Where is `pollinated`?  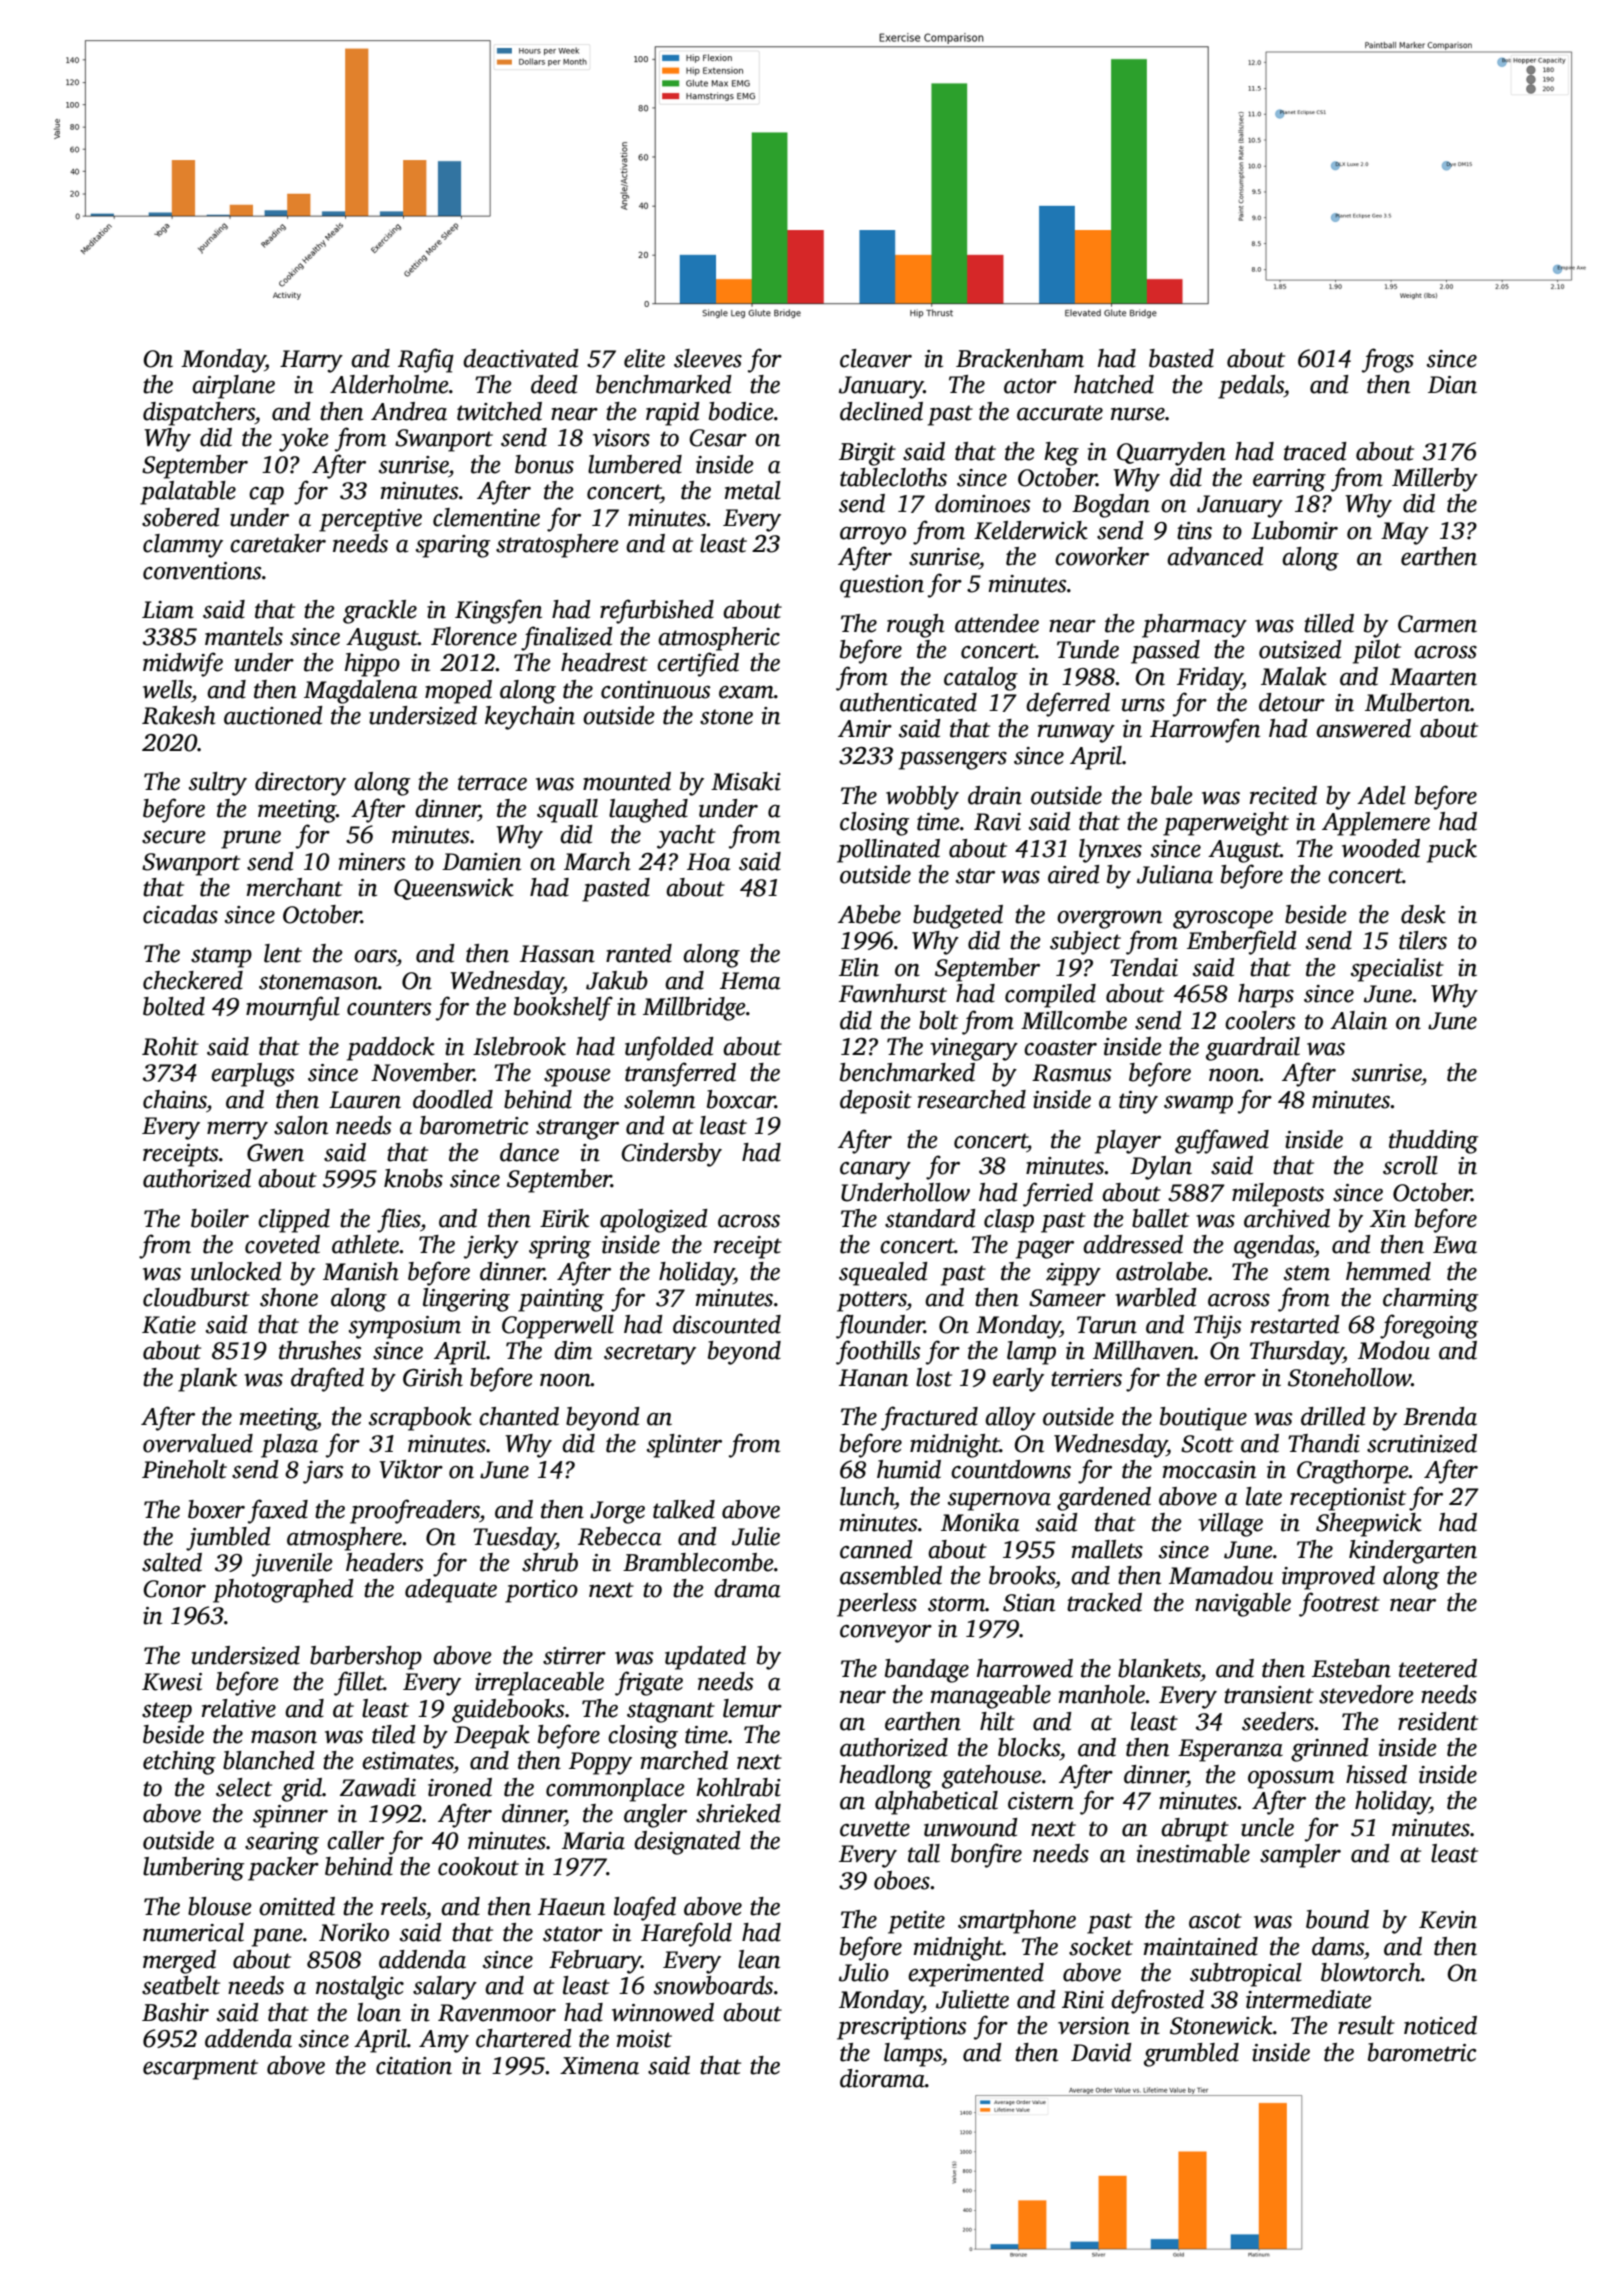
pollinated is located at coordinates (888, 851).
